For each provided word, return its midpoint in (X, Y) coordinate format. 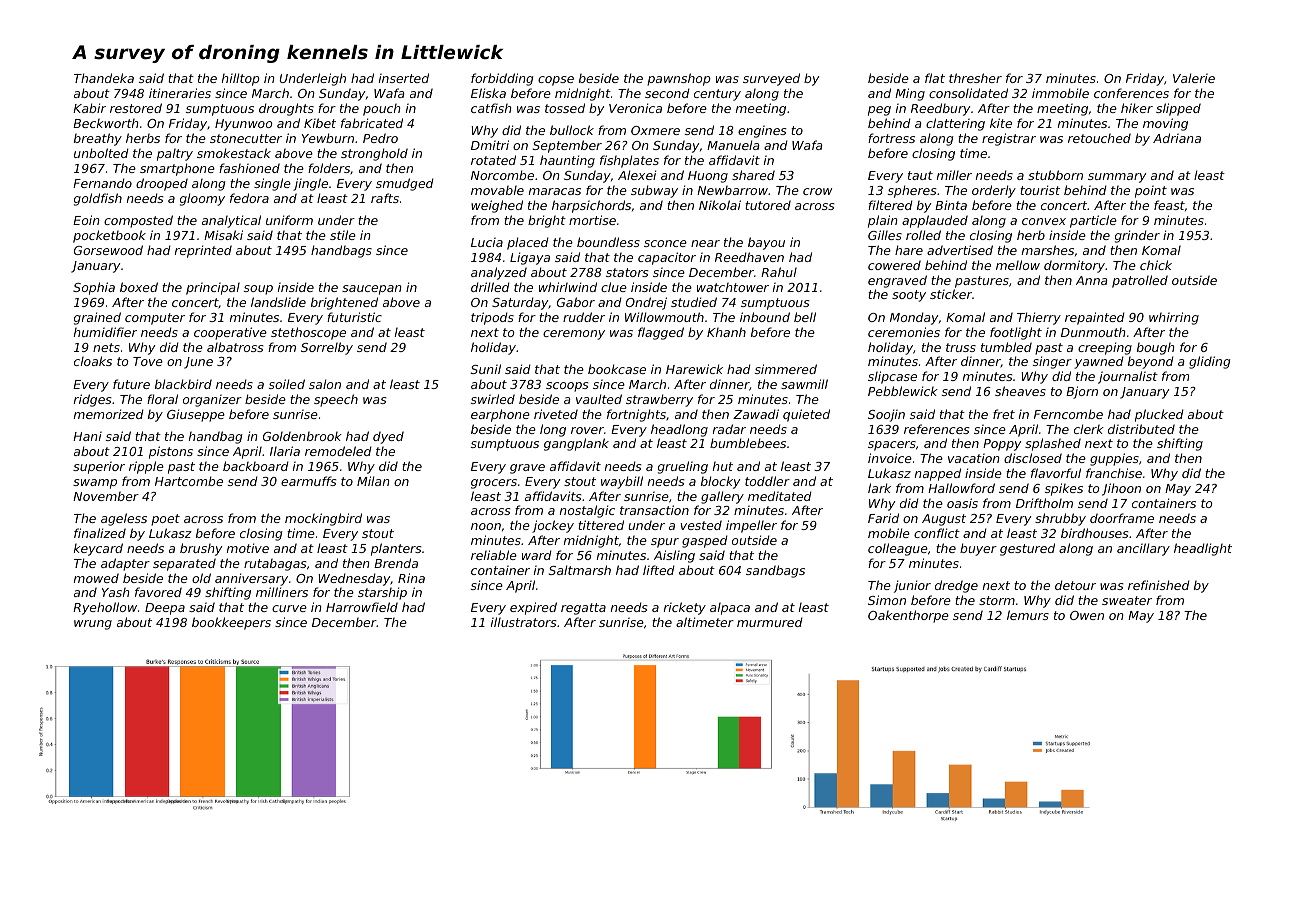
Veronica (635, 108)
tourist (1040, 190)
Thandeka (104, 78)
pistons (171, 452)
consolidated (968, 93)
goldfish (98, 199)
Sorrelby (327, 348)
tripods (492, 318)
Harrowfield (362, 607)
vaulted (599, 399)
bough (1155, 348)
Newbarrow (732, 190)
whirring (1174, 318)
